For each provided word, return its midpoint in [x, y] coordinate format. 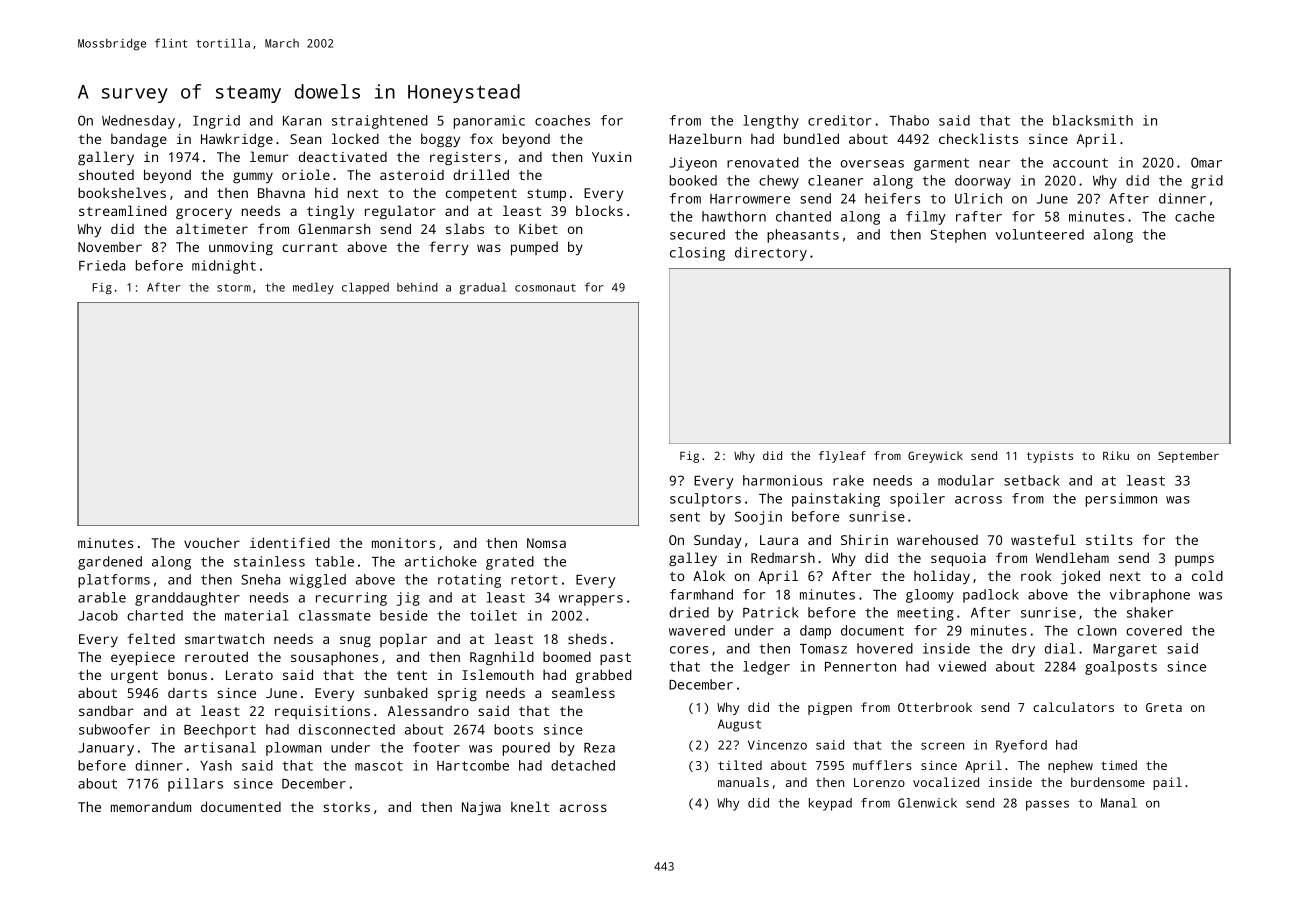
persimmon [1121, 500]
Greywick [935, 457]
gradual [483, 288]
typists [1049, 457]
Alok [709, 575]
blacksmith [1093, 120]
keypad [830, 804]
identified [290, 542]
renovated [762, 162]
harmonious [783, 480]
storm [234, 288]
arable [102, 597]
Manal [1119, 803]
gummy [253, 178]
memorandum [151, 807]
